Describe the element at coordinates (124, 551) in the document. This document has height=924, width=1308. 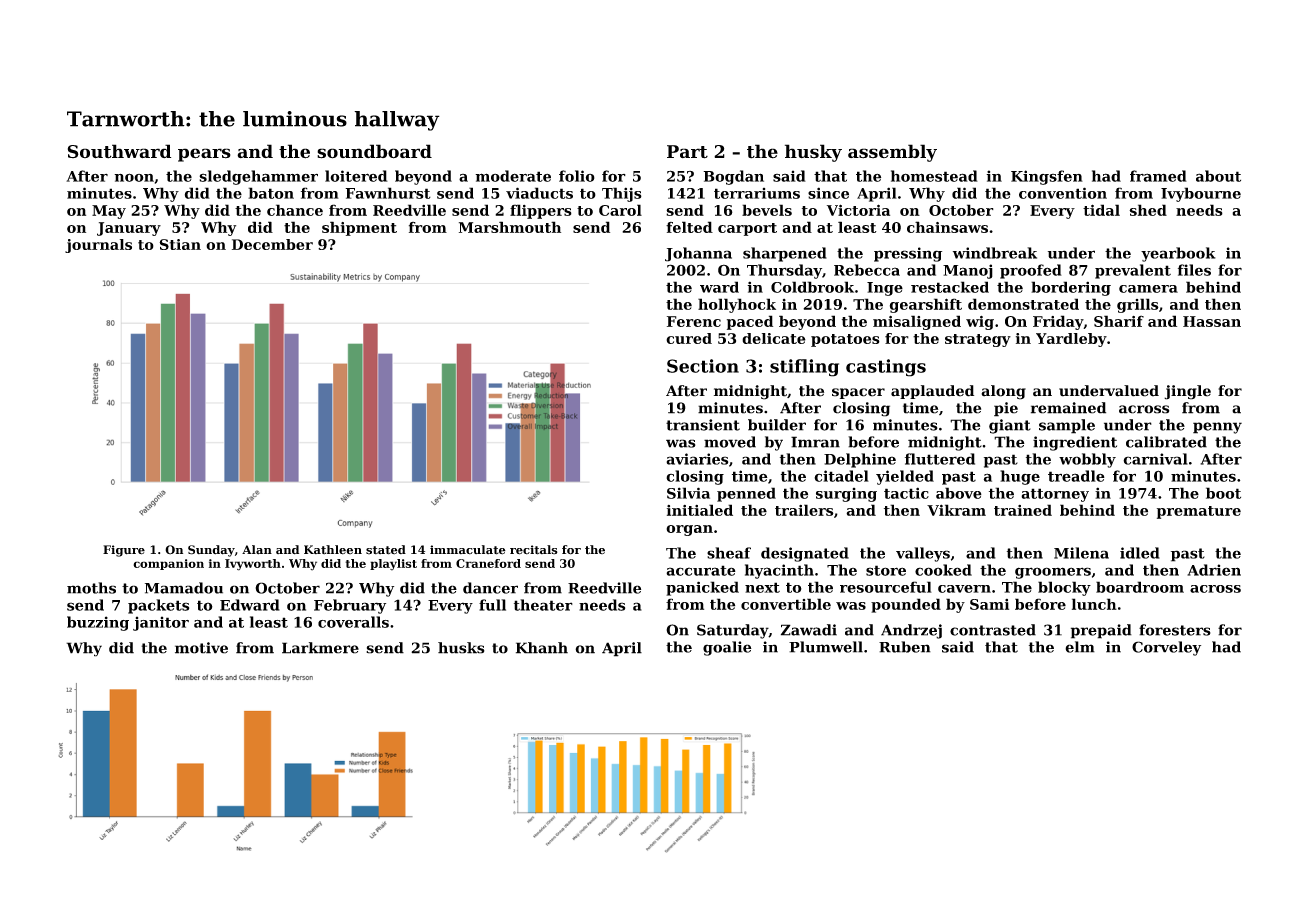
I see `Figure` at that location.
